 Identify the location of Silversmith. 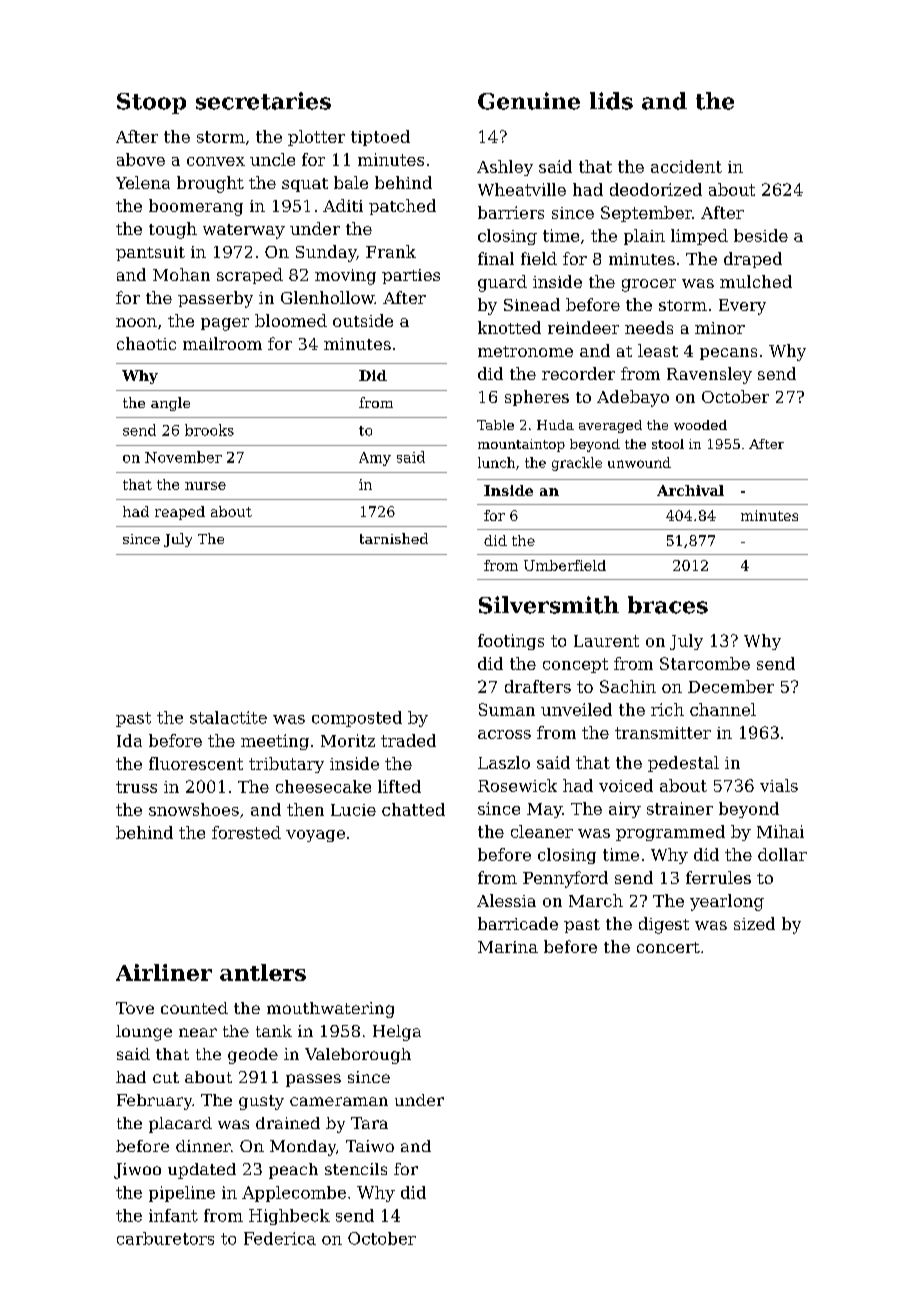
(549, 605).
